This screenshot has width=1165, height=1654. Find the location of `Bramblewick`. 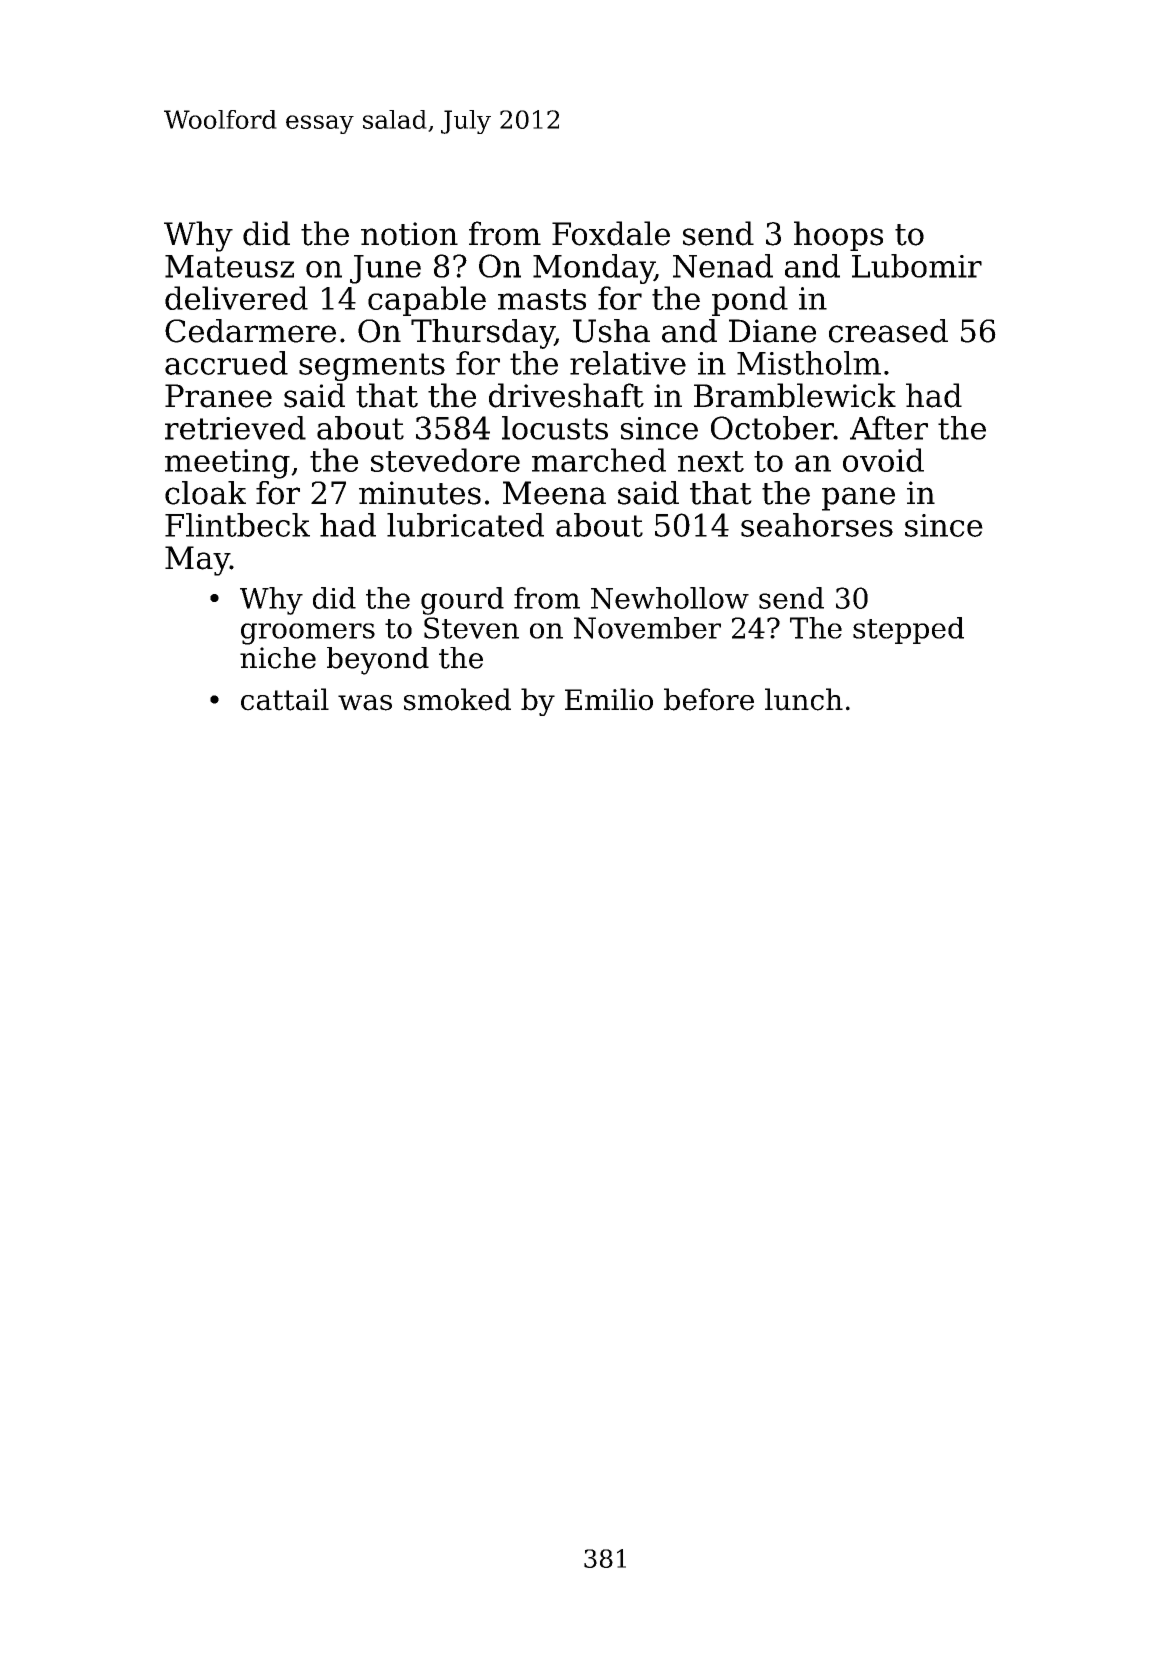

Bramblewick is located at coordinates (795, 395).
